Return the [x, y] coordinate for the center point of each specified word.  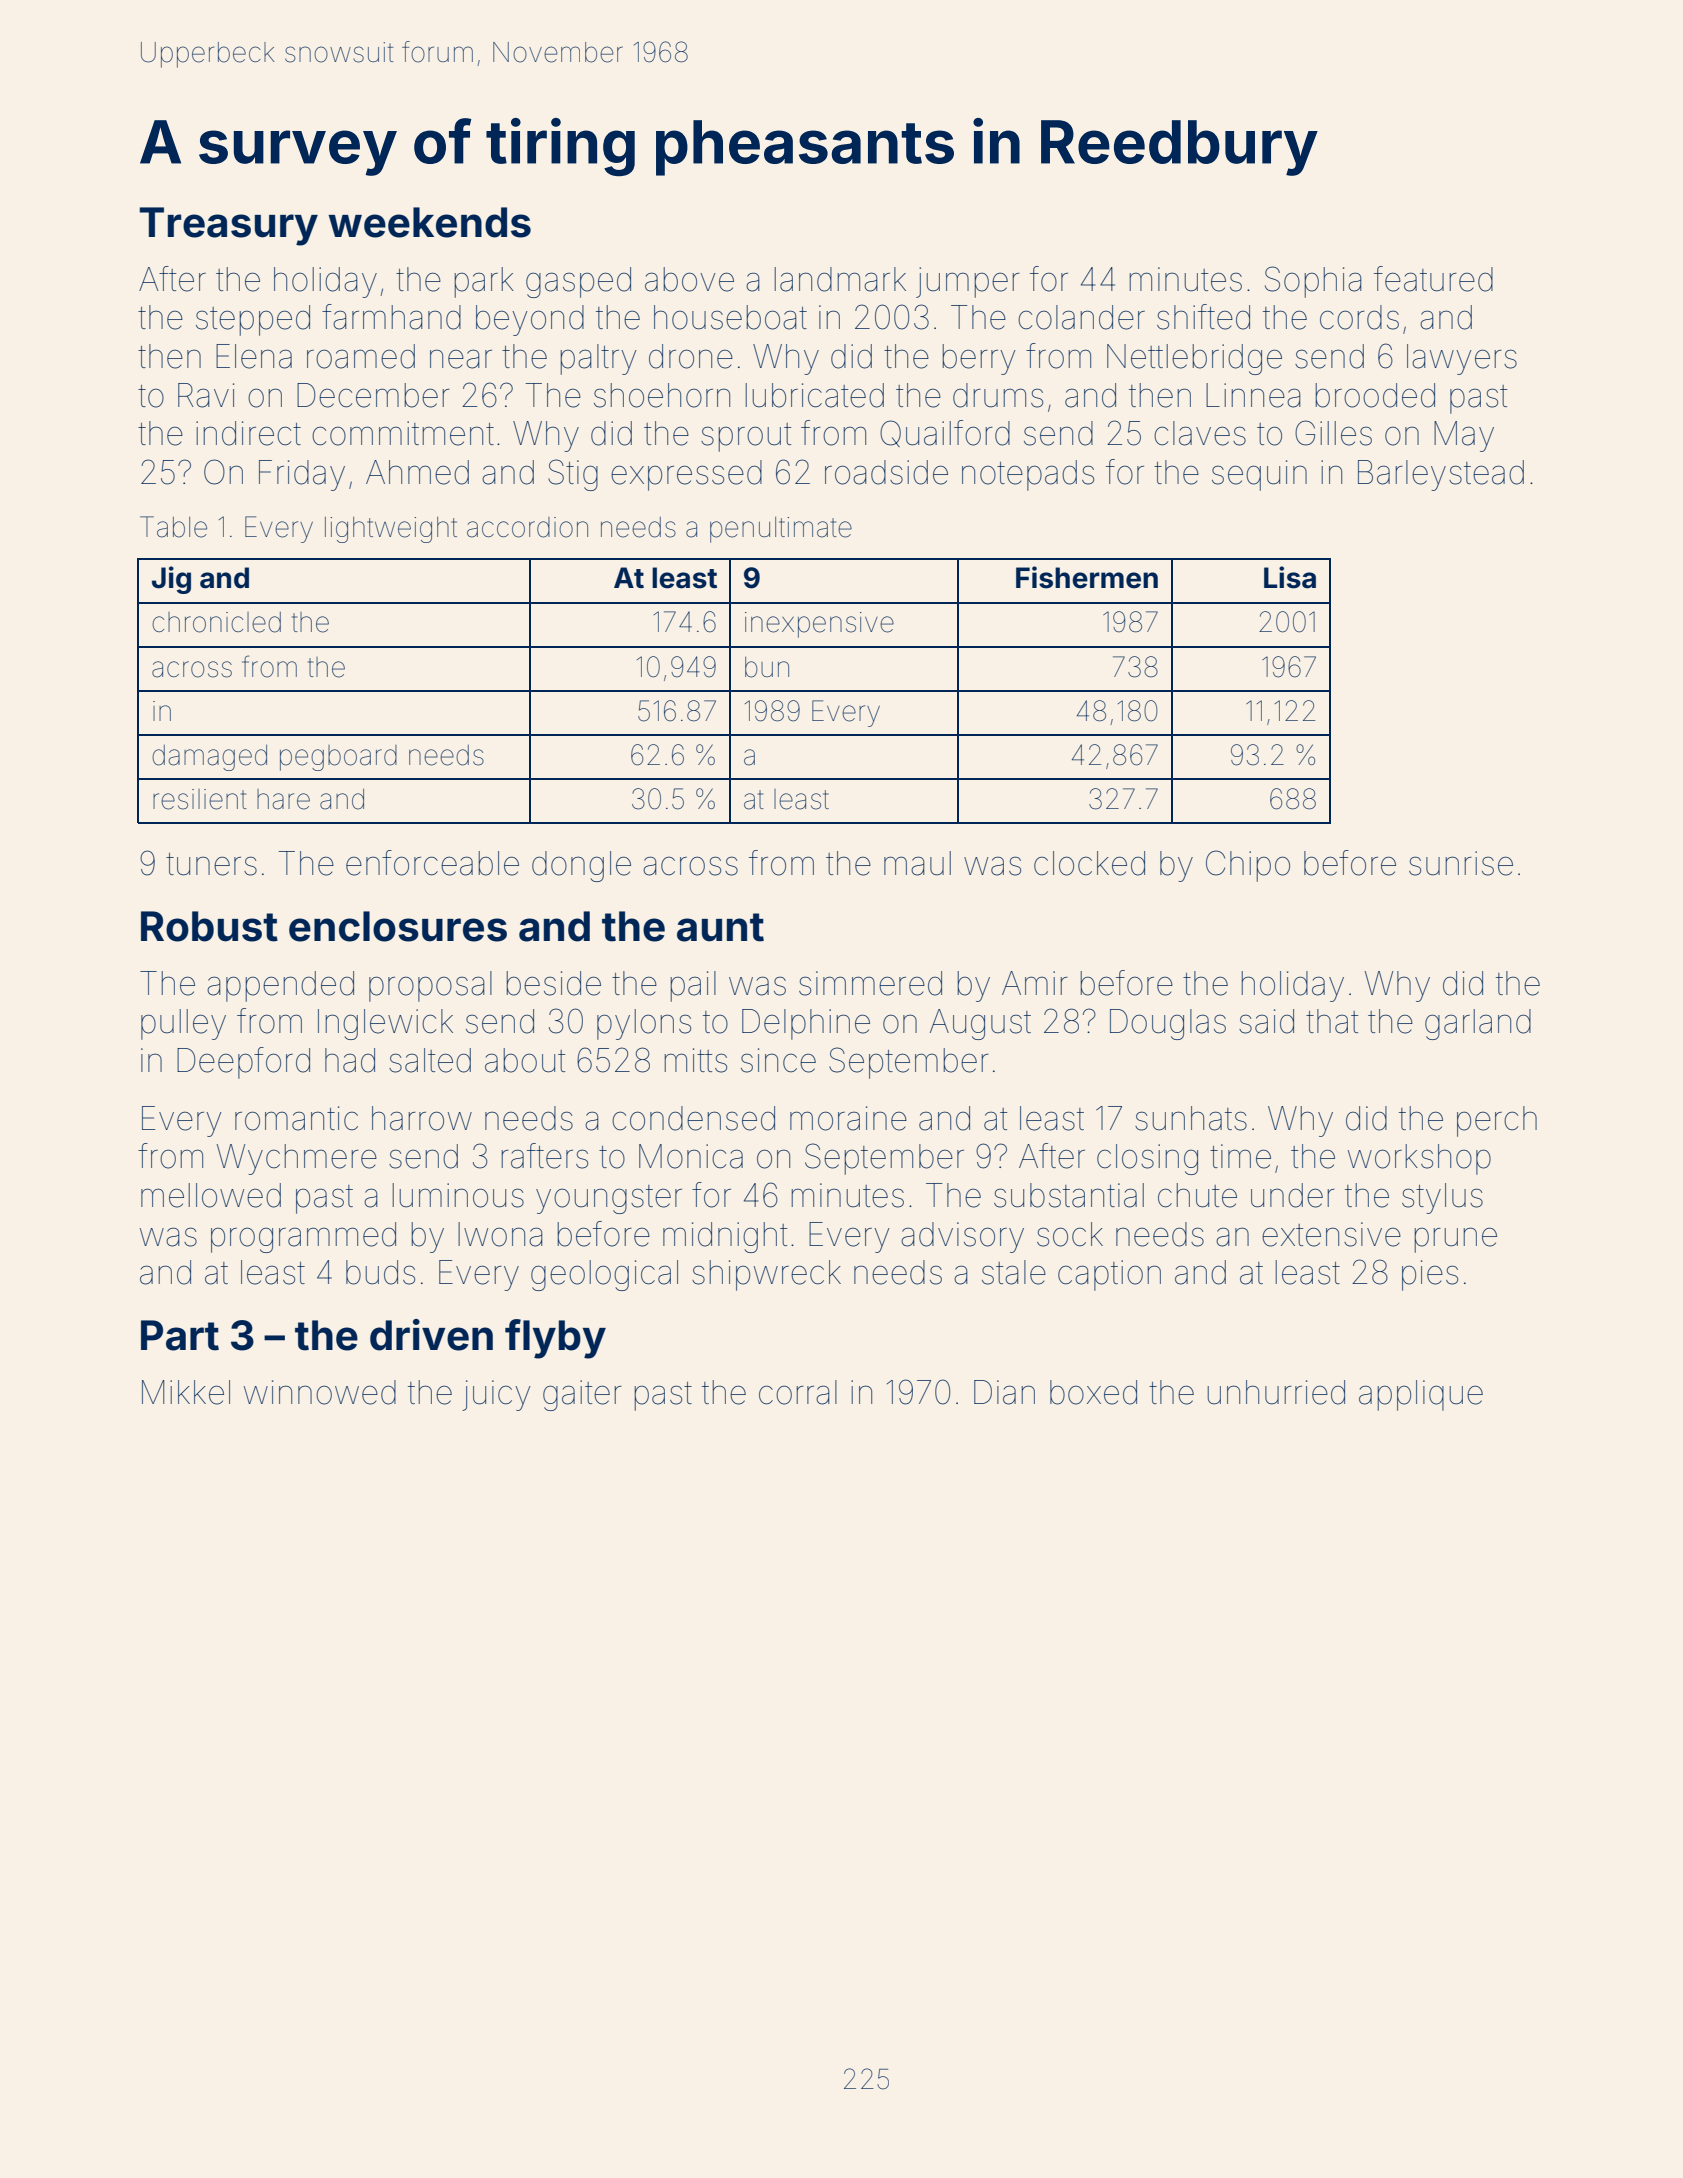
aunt [720, 927]
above [689, 279]
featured [1433, 279]
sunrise [1461, 863]
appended [280, 986]
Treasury [228, 226]
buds [380, 1272]
